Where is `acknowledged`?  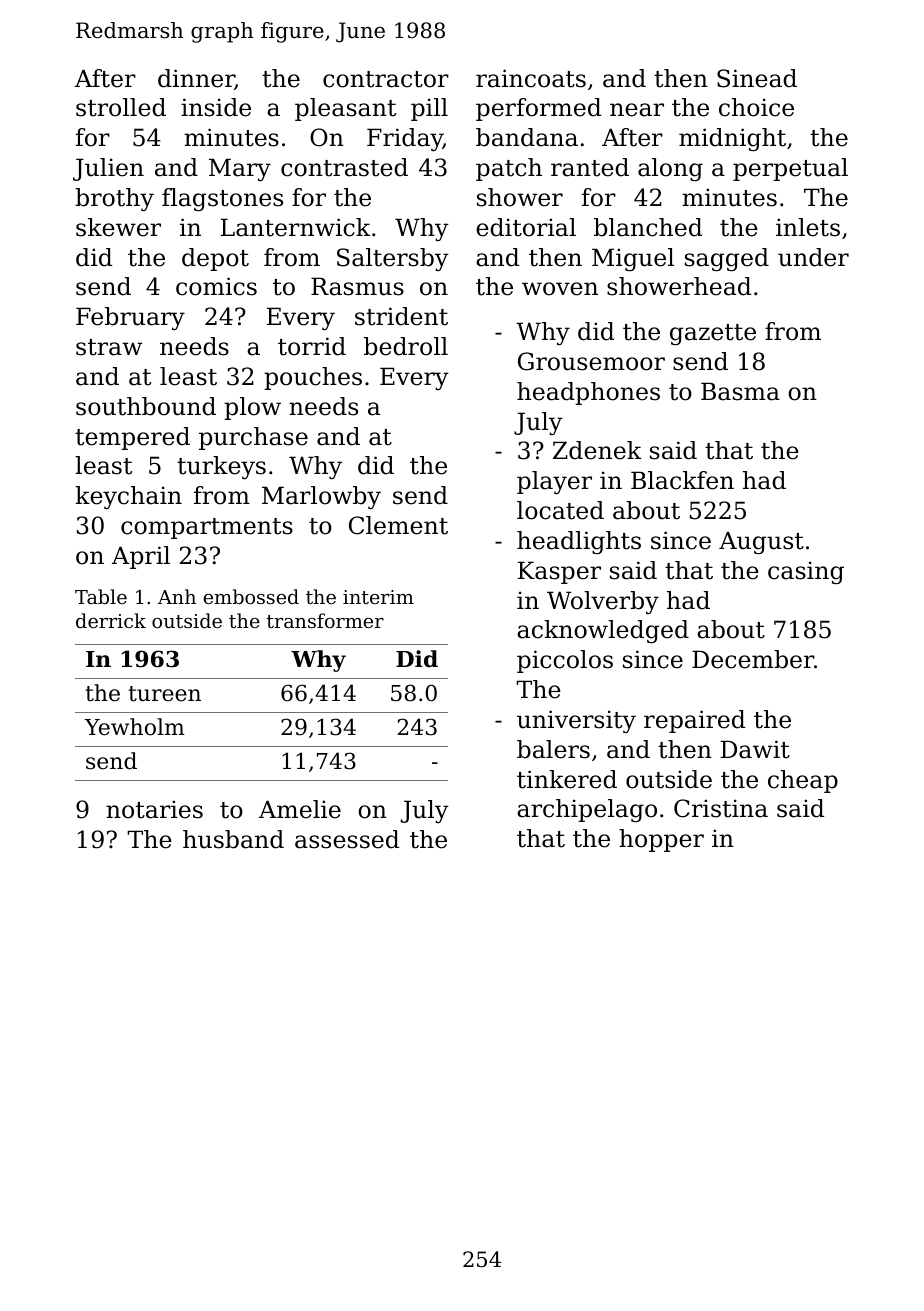 acknowledged is located at coordinates (603, 631).
